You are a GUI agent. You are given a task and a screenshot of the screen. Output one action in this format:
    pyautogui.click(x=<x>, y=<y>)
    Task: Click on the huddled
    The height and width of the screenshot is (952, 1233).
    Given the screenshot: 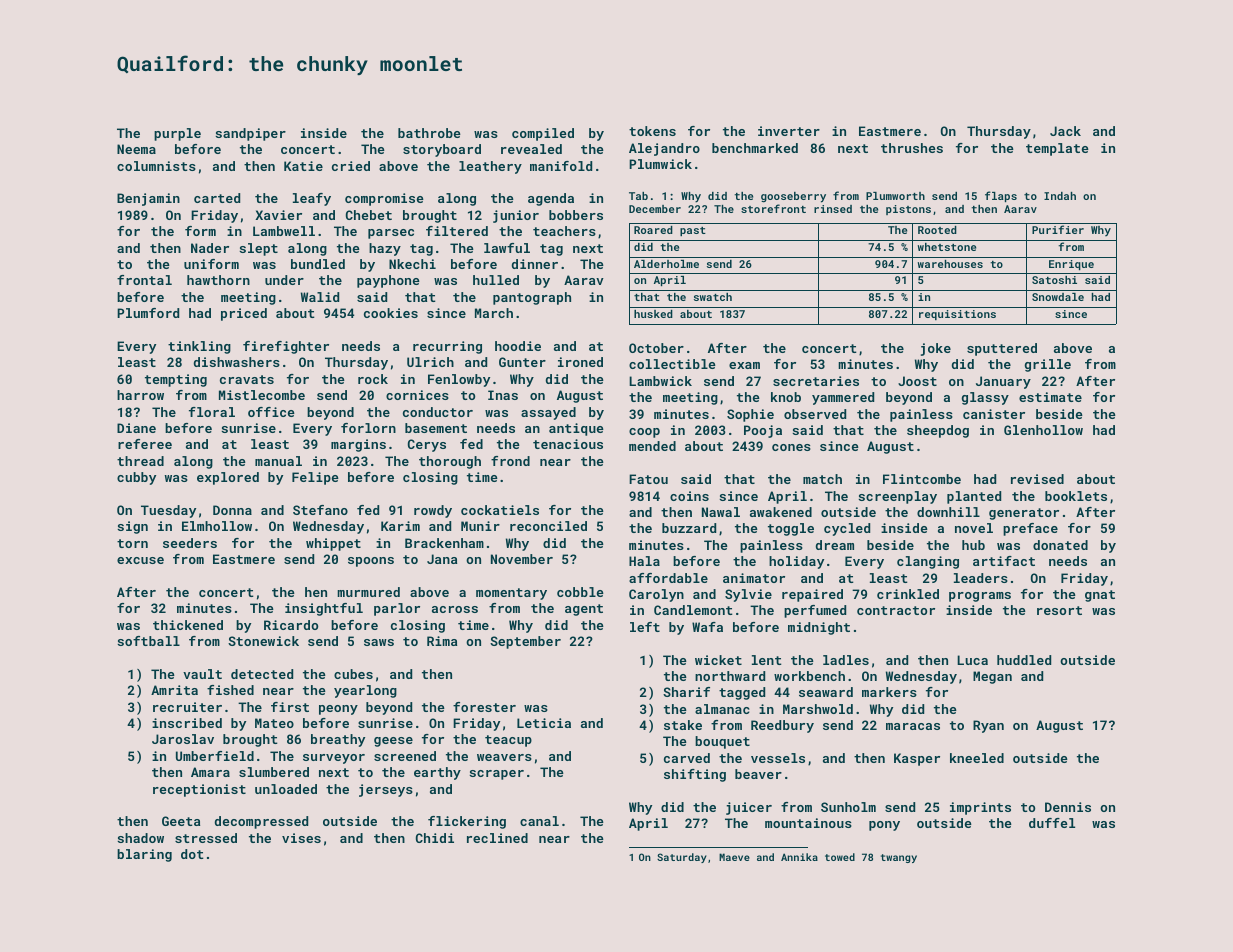 What is the action you would take?
    pyautogui.click(x=1024, y=660)
